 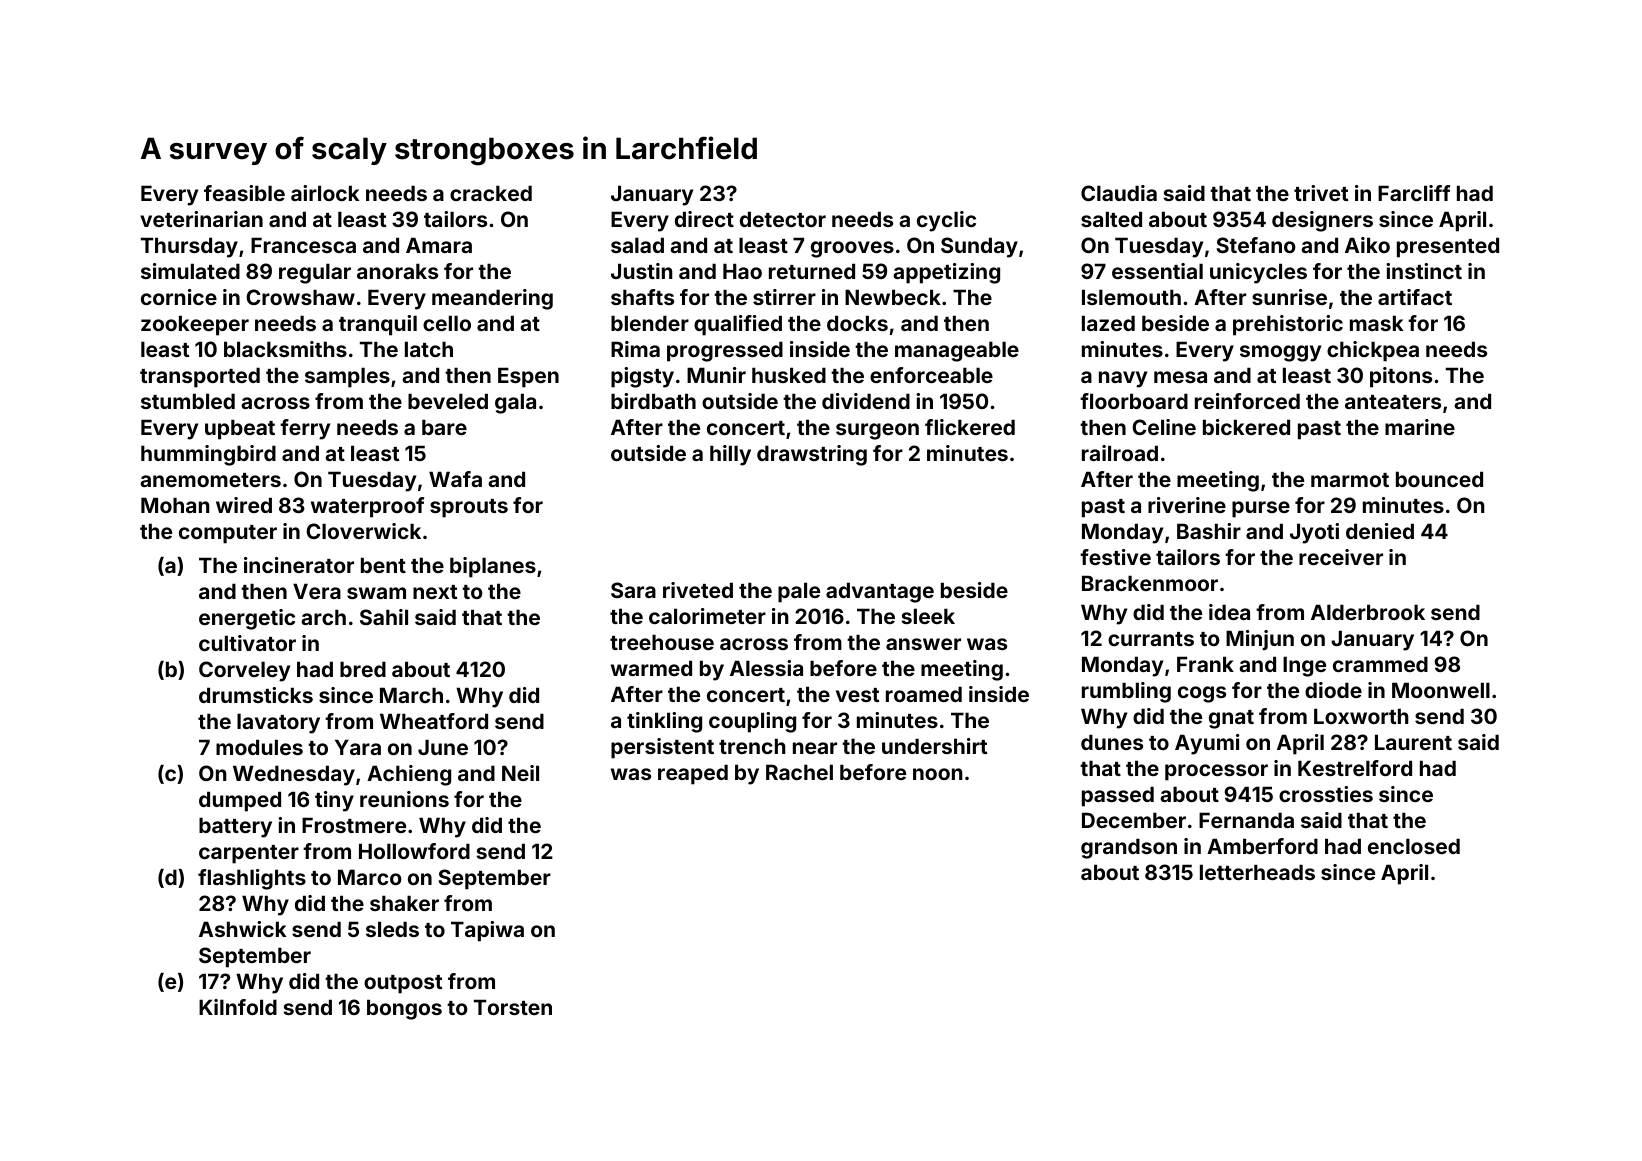 I want to click on Torsten, so click(x=513, y=1007).
